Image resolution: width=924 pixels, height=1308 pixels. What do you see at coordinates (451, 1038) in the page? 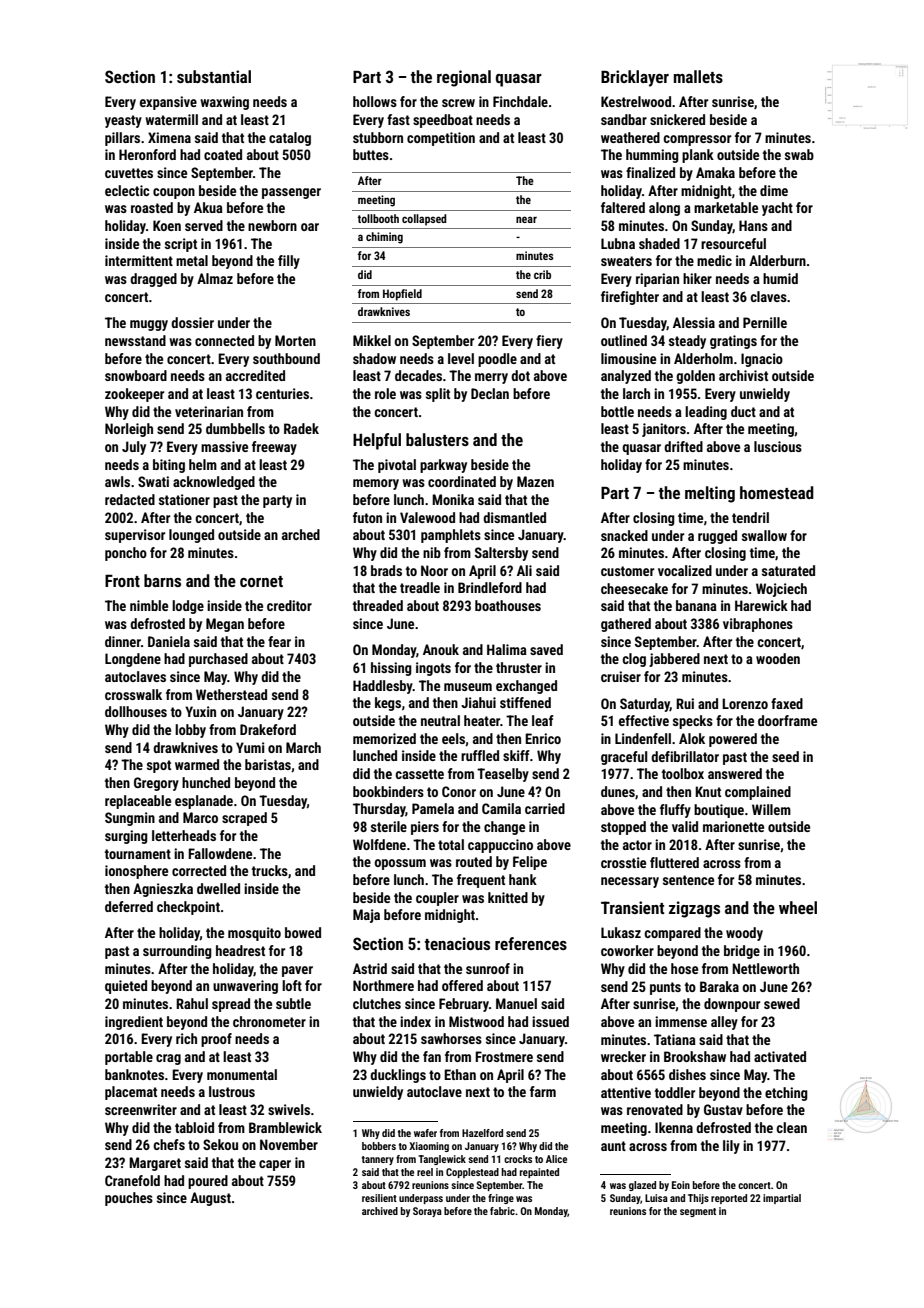
I see `sawhorses` at bounding box center [451, 1038].
